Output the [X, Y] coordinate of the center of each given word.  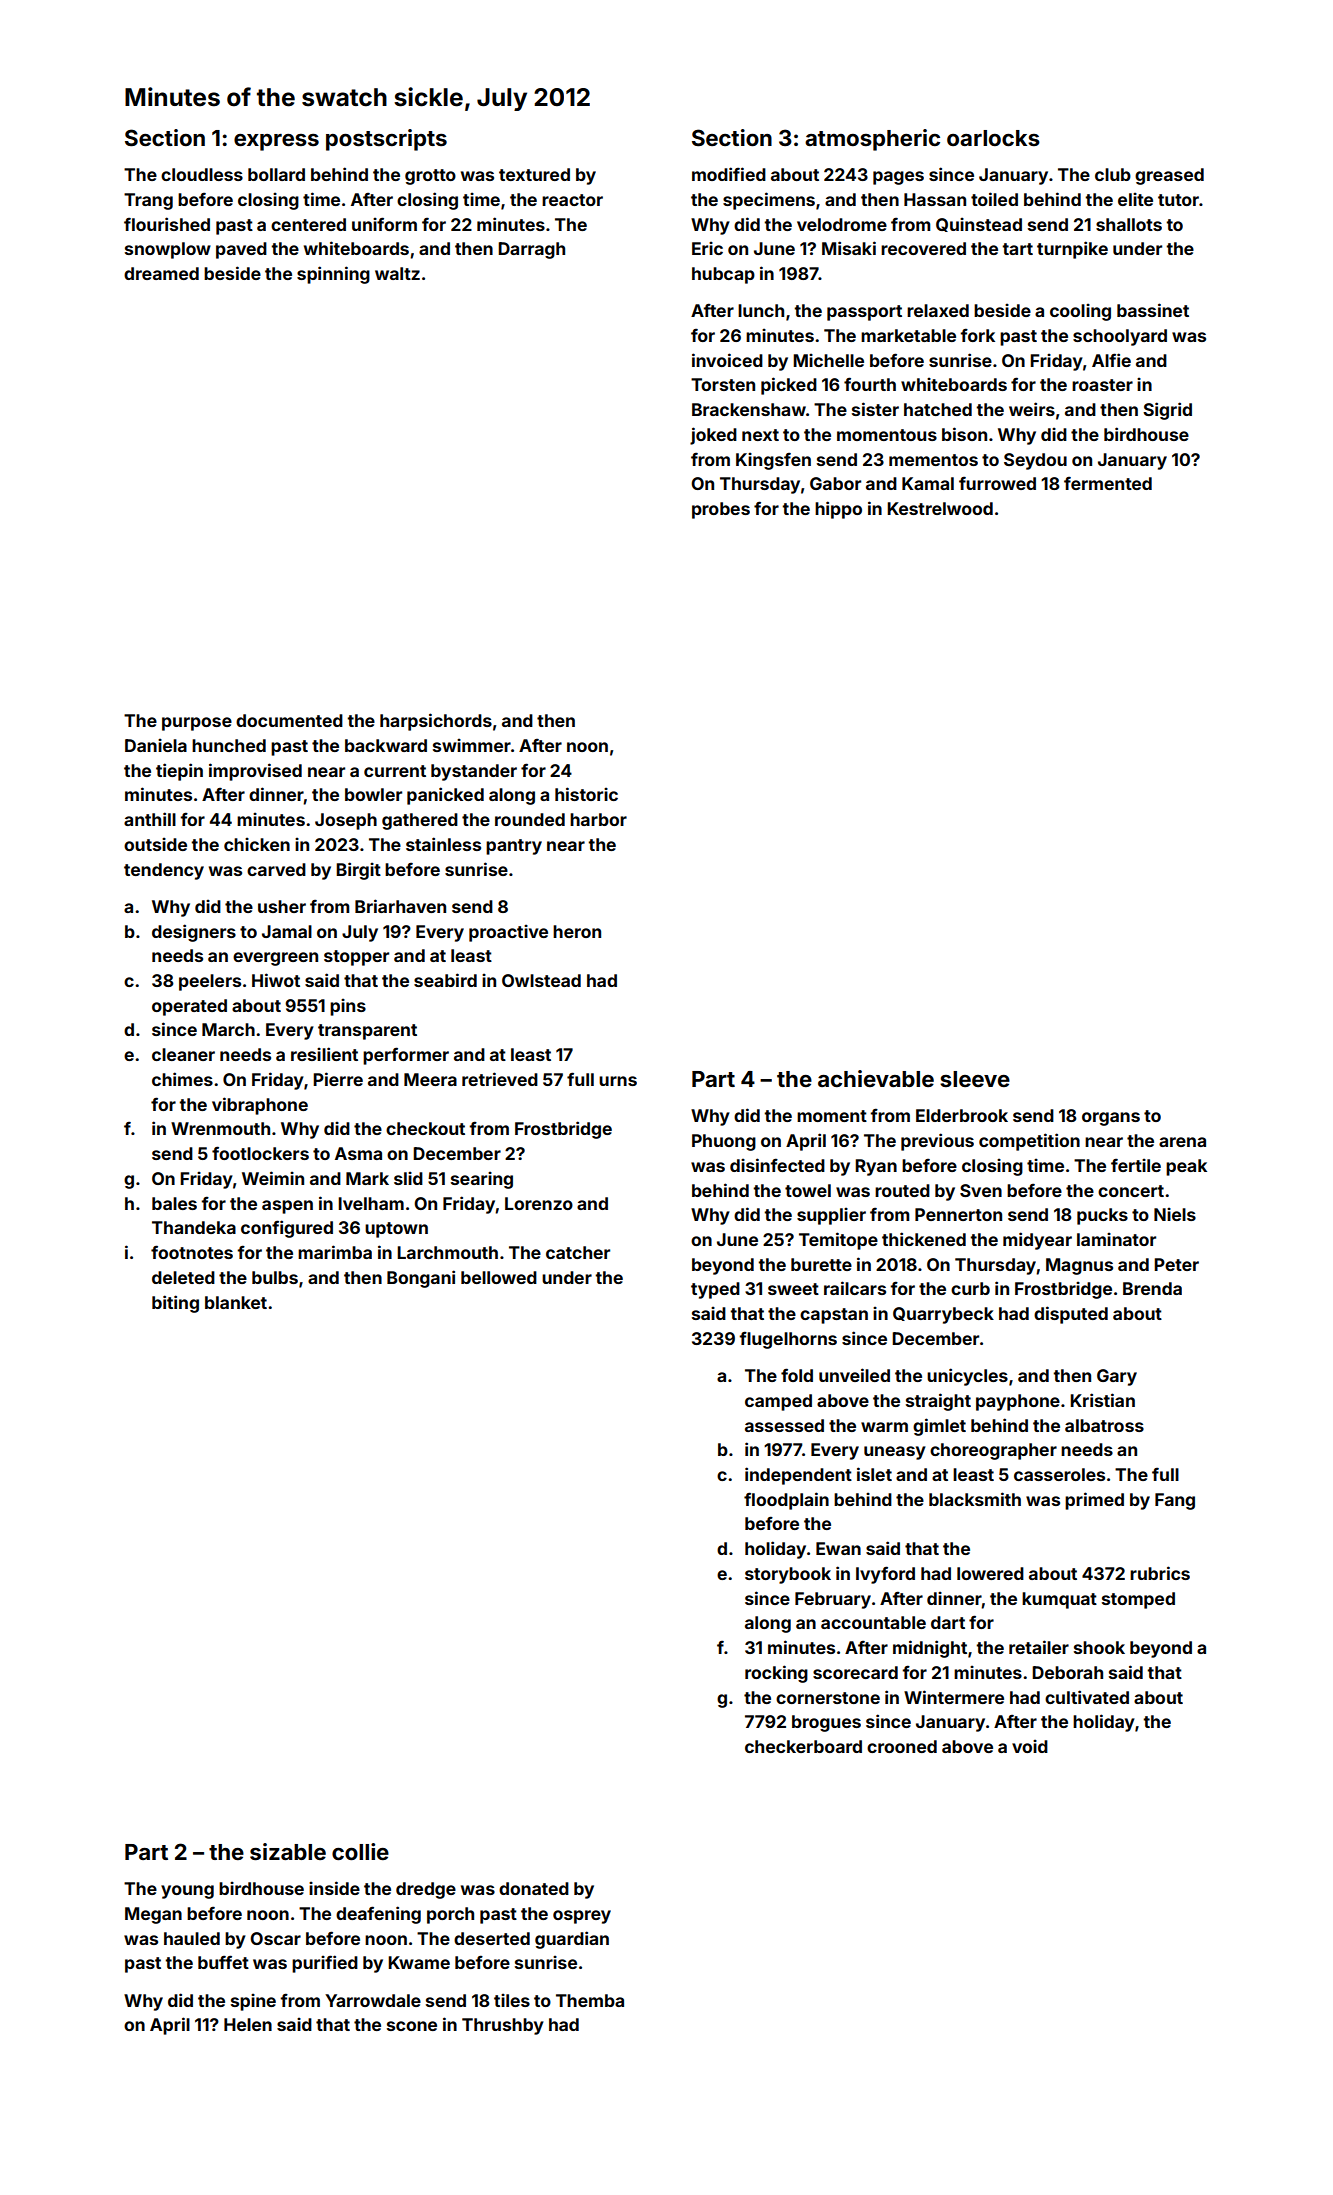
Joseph [346, 821]
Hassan [935, 199]
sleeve [975, 1079]
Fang [1175, 1501]
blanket [236, 1302]
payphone [1018, 1402]
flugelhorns [788, 1340]
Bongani [421, 1279]
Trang [148, 201]
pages [898, 178]
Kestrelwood [940, 508]
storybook [788, 1575]
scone [412, 2026]
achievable [876, 1078]
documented [289, 720]
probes [721, 510]
